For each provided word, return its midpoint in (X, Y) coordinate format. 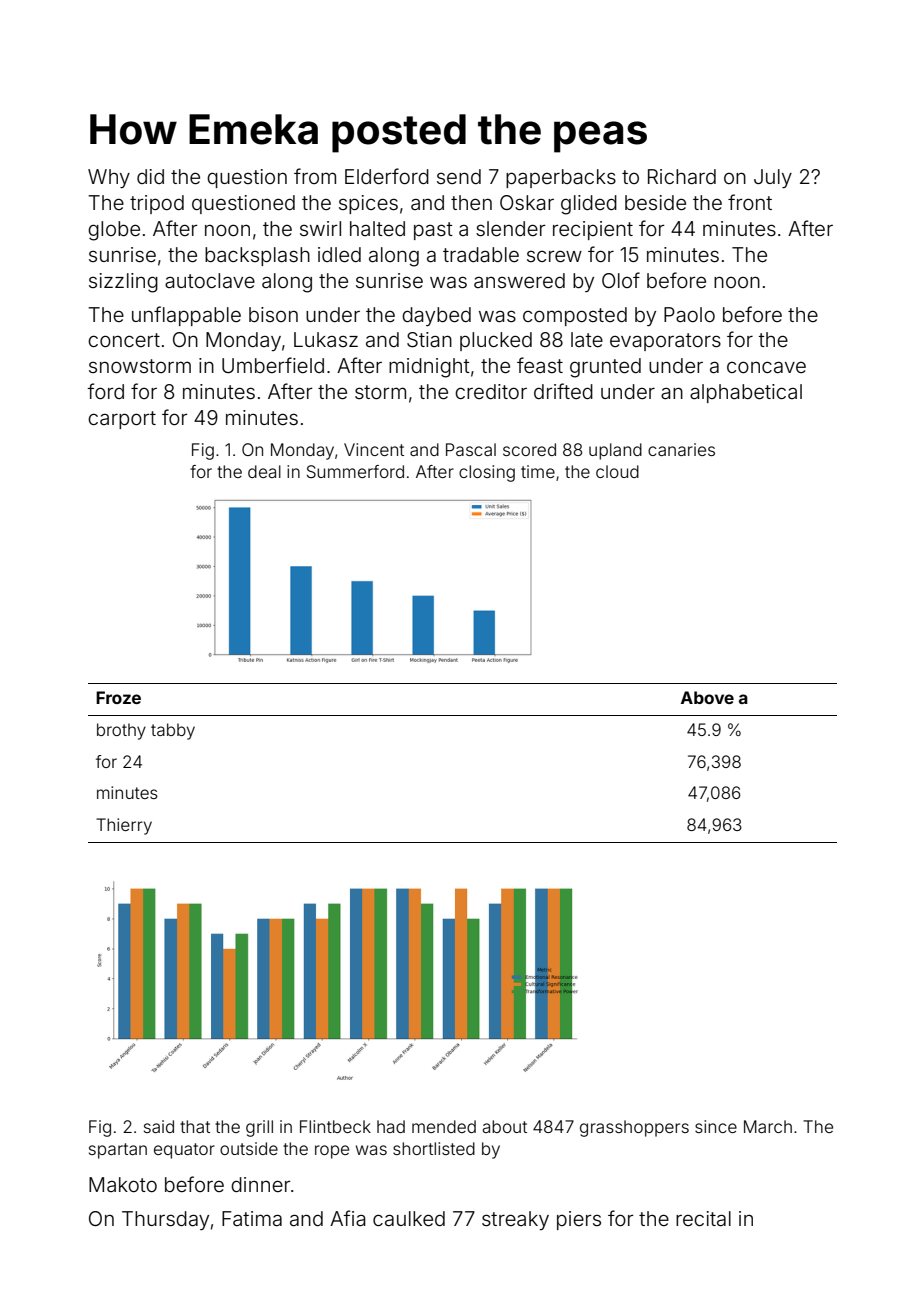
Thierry (124, 826)
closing (487, 473)
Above (707, 697)
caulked (409, 1218)
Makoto (123, 1184)
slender (511, 228)
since (716, 1126)
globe (114, 231)
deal (264, 471)
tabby (173, 731)
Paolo (689, 314)
